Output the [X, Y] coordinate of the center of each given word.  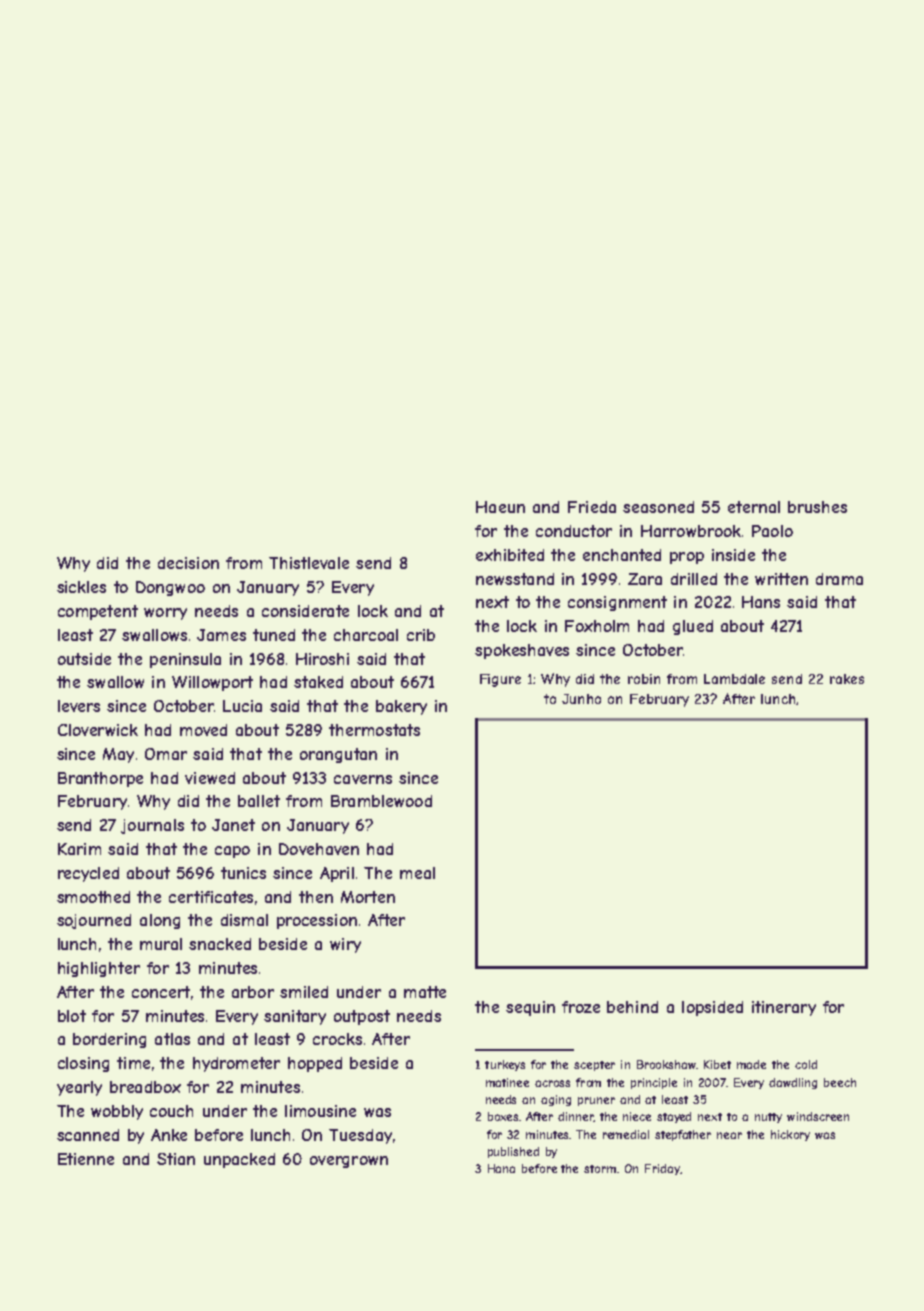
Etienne [86, 1159]
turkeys [505, 1065]
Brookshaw [666, 1064]
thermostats [374, 730]
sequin [530, 1008]
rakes [847, 679]
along [160, 921]
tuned [274, 635]
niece [637, 1116]
